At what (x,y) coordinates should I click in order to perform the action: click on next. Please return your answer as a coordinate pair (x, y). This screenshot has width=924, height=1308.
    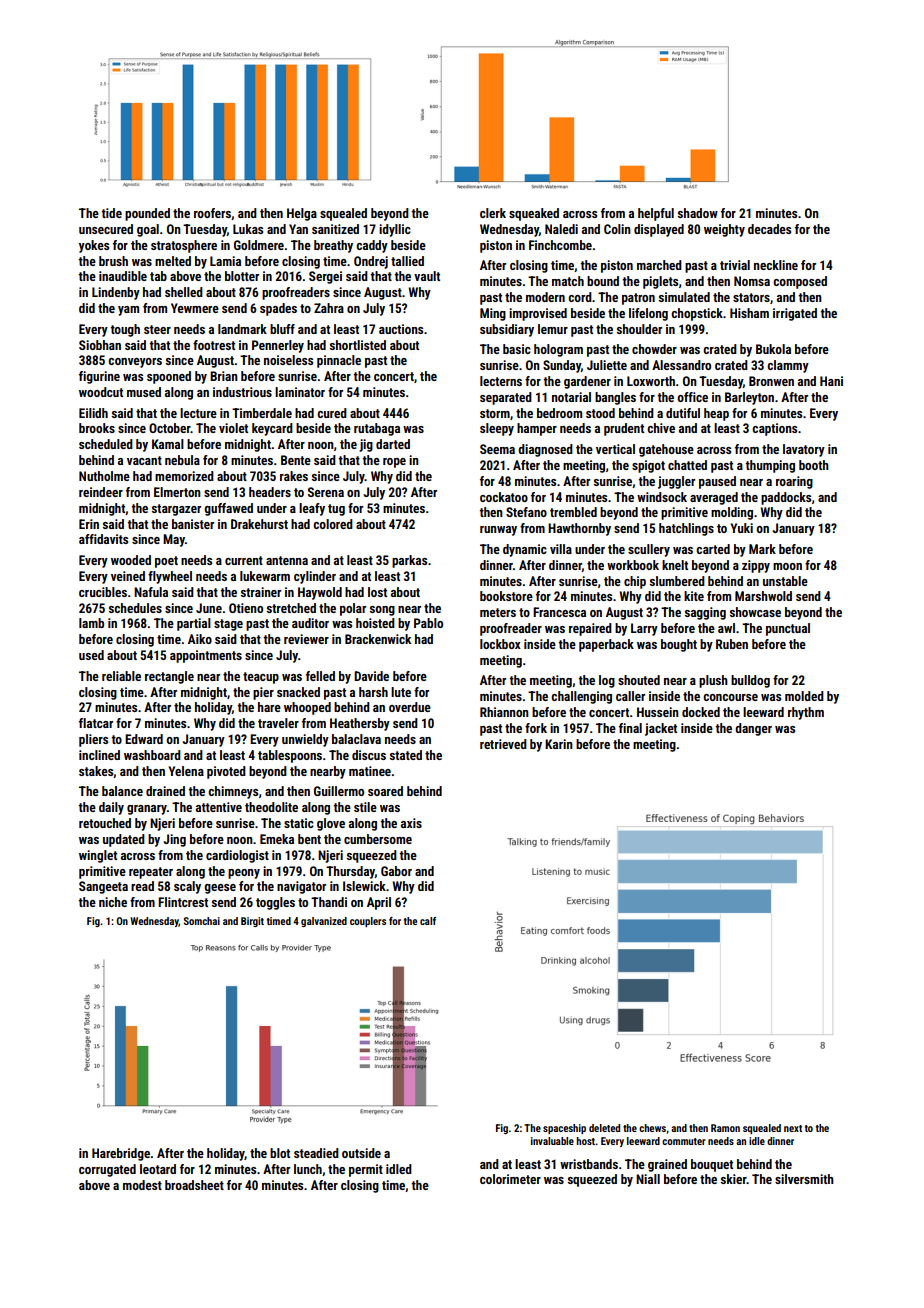
    Looking at the image, I should click on (793, 1128).
